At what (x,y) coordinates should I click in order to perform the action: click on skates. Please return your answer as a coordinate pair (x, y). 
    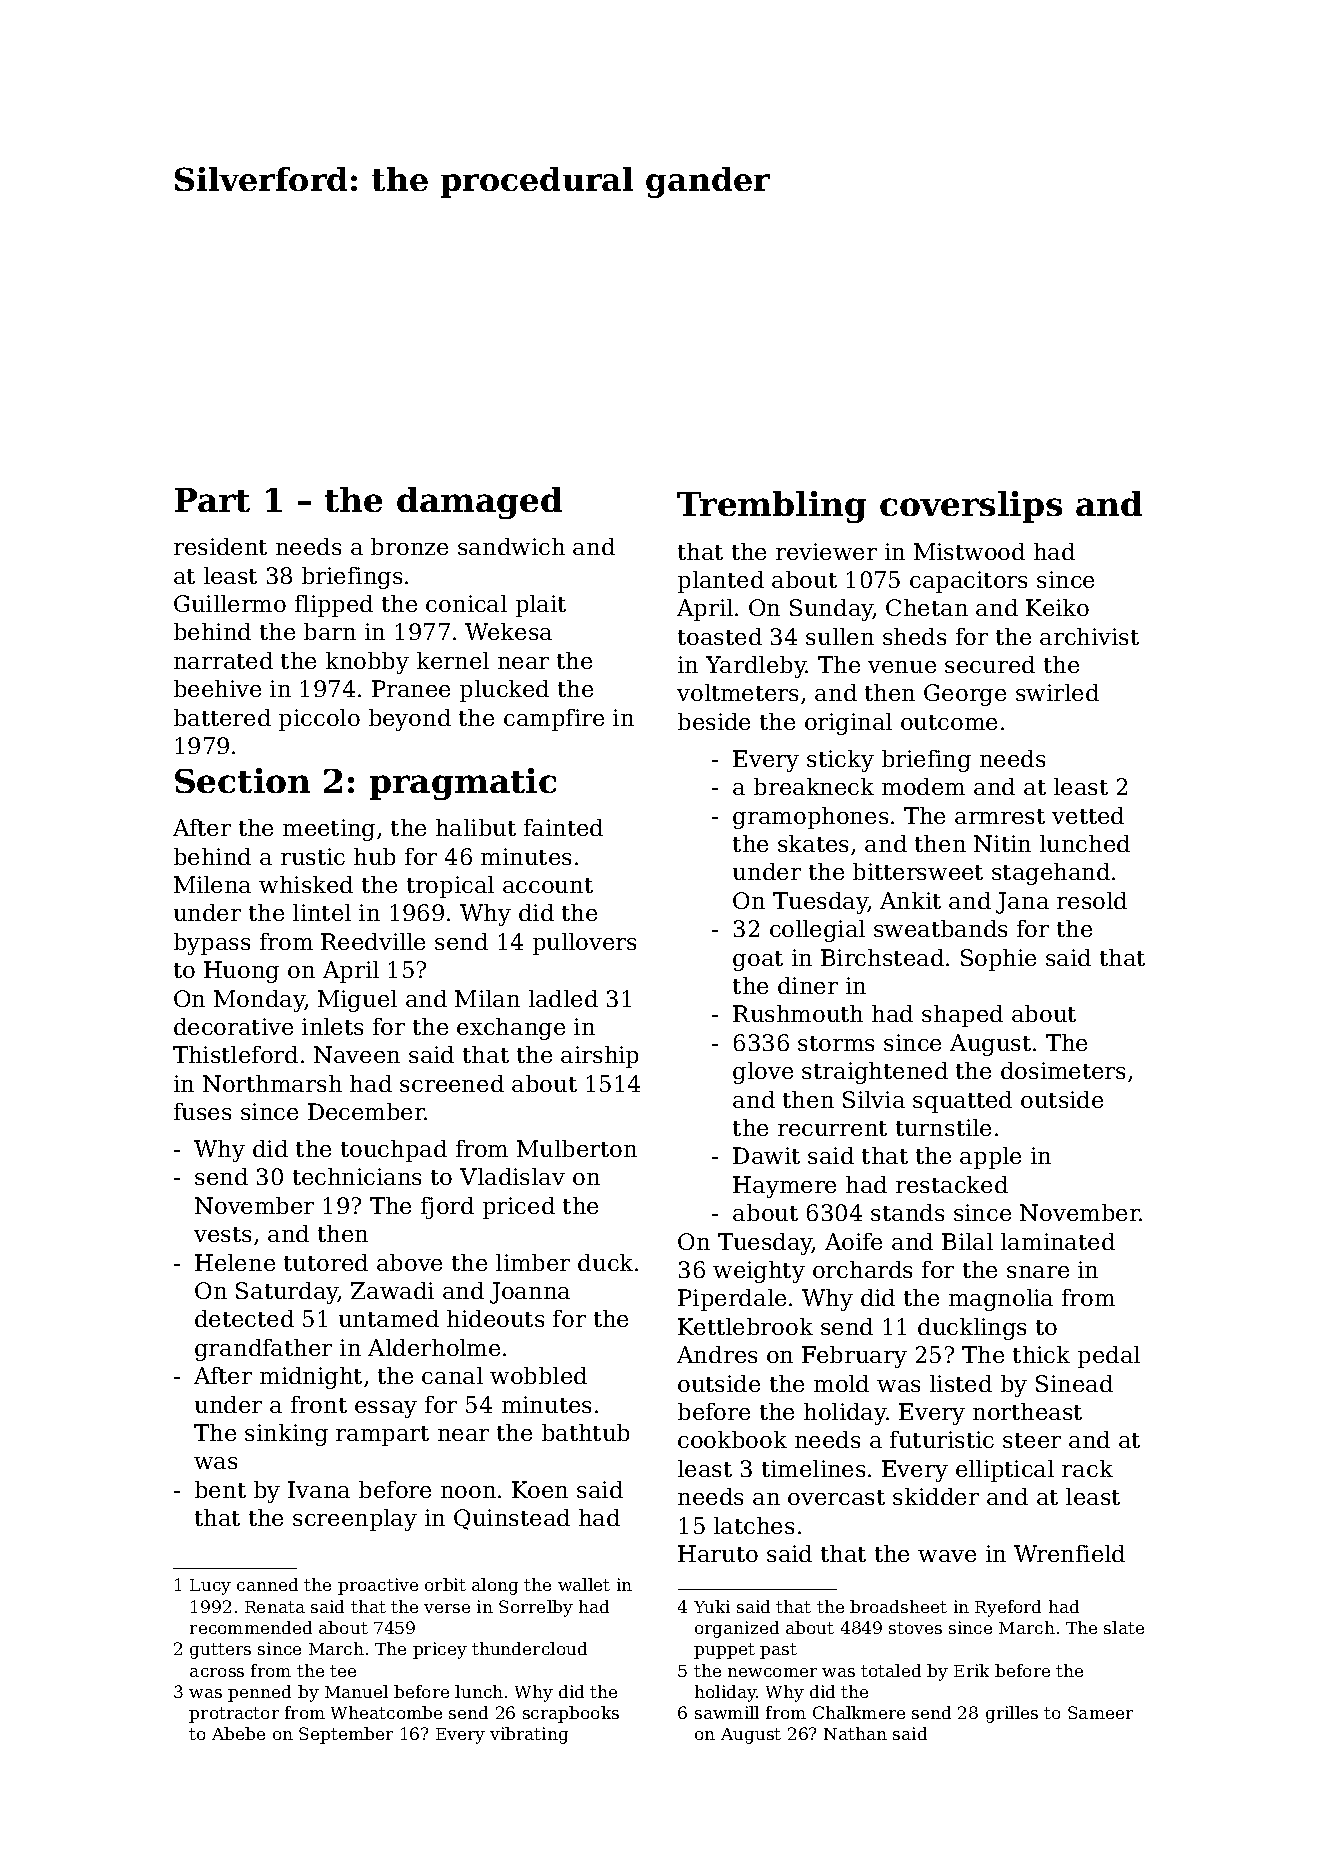
    Looking at the image, I should click on (813, 843).
